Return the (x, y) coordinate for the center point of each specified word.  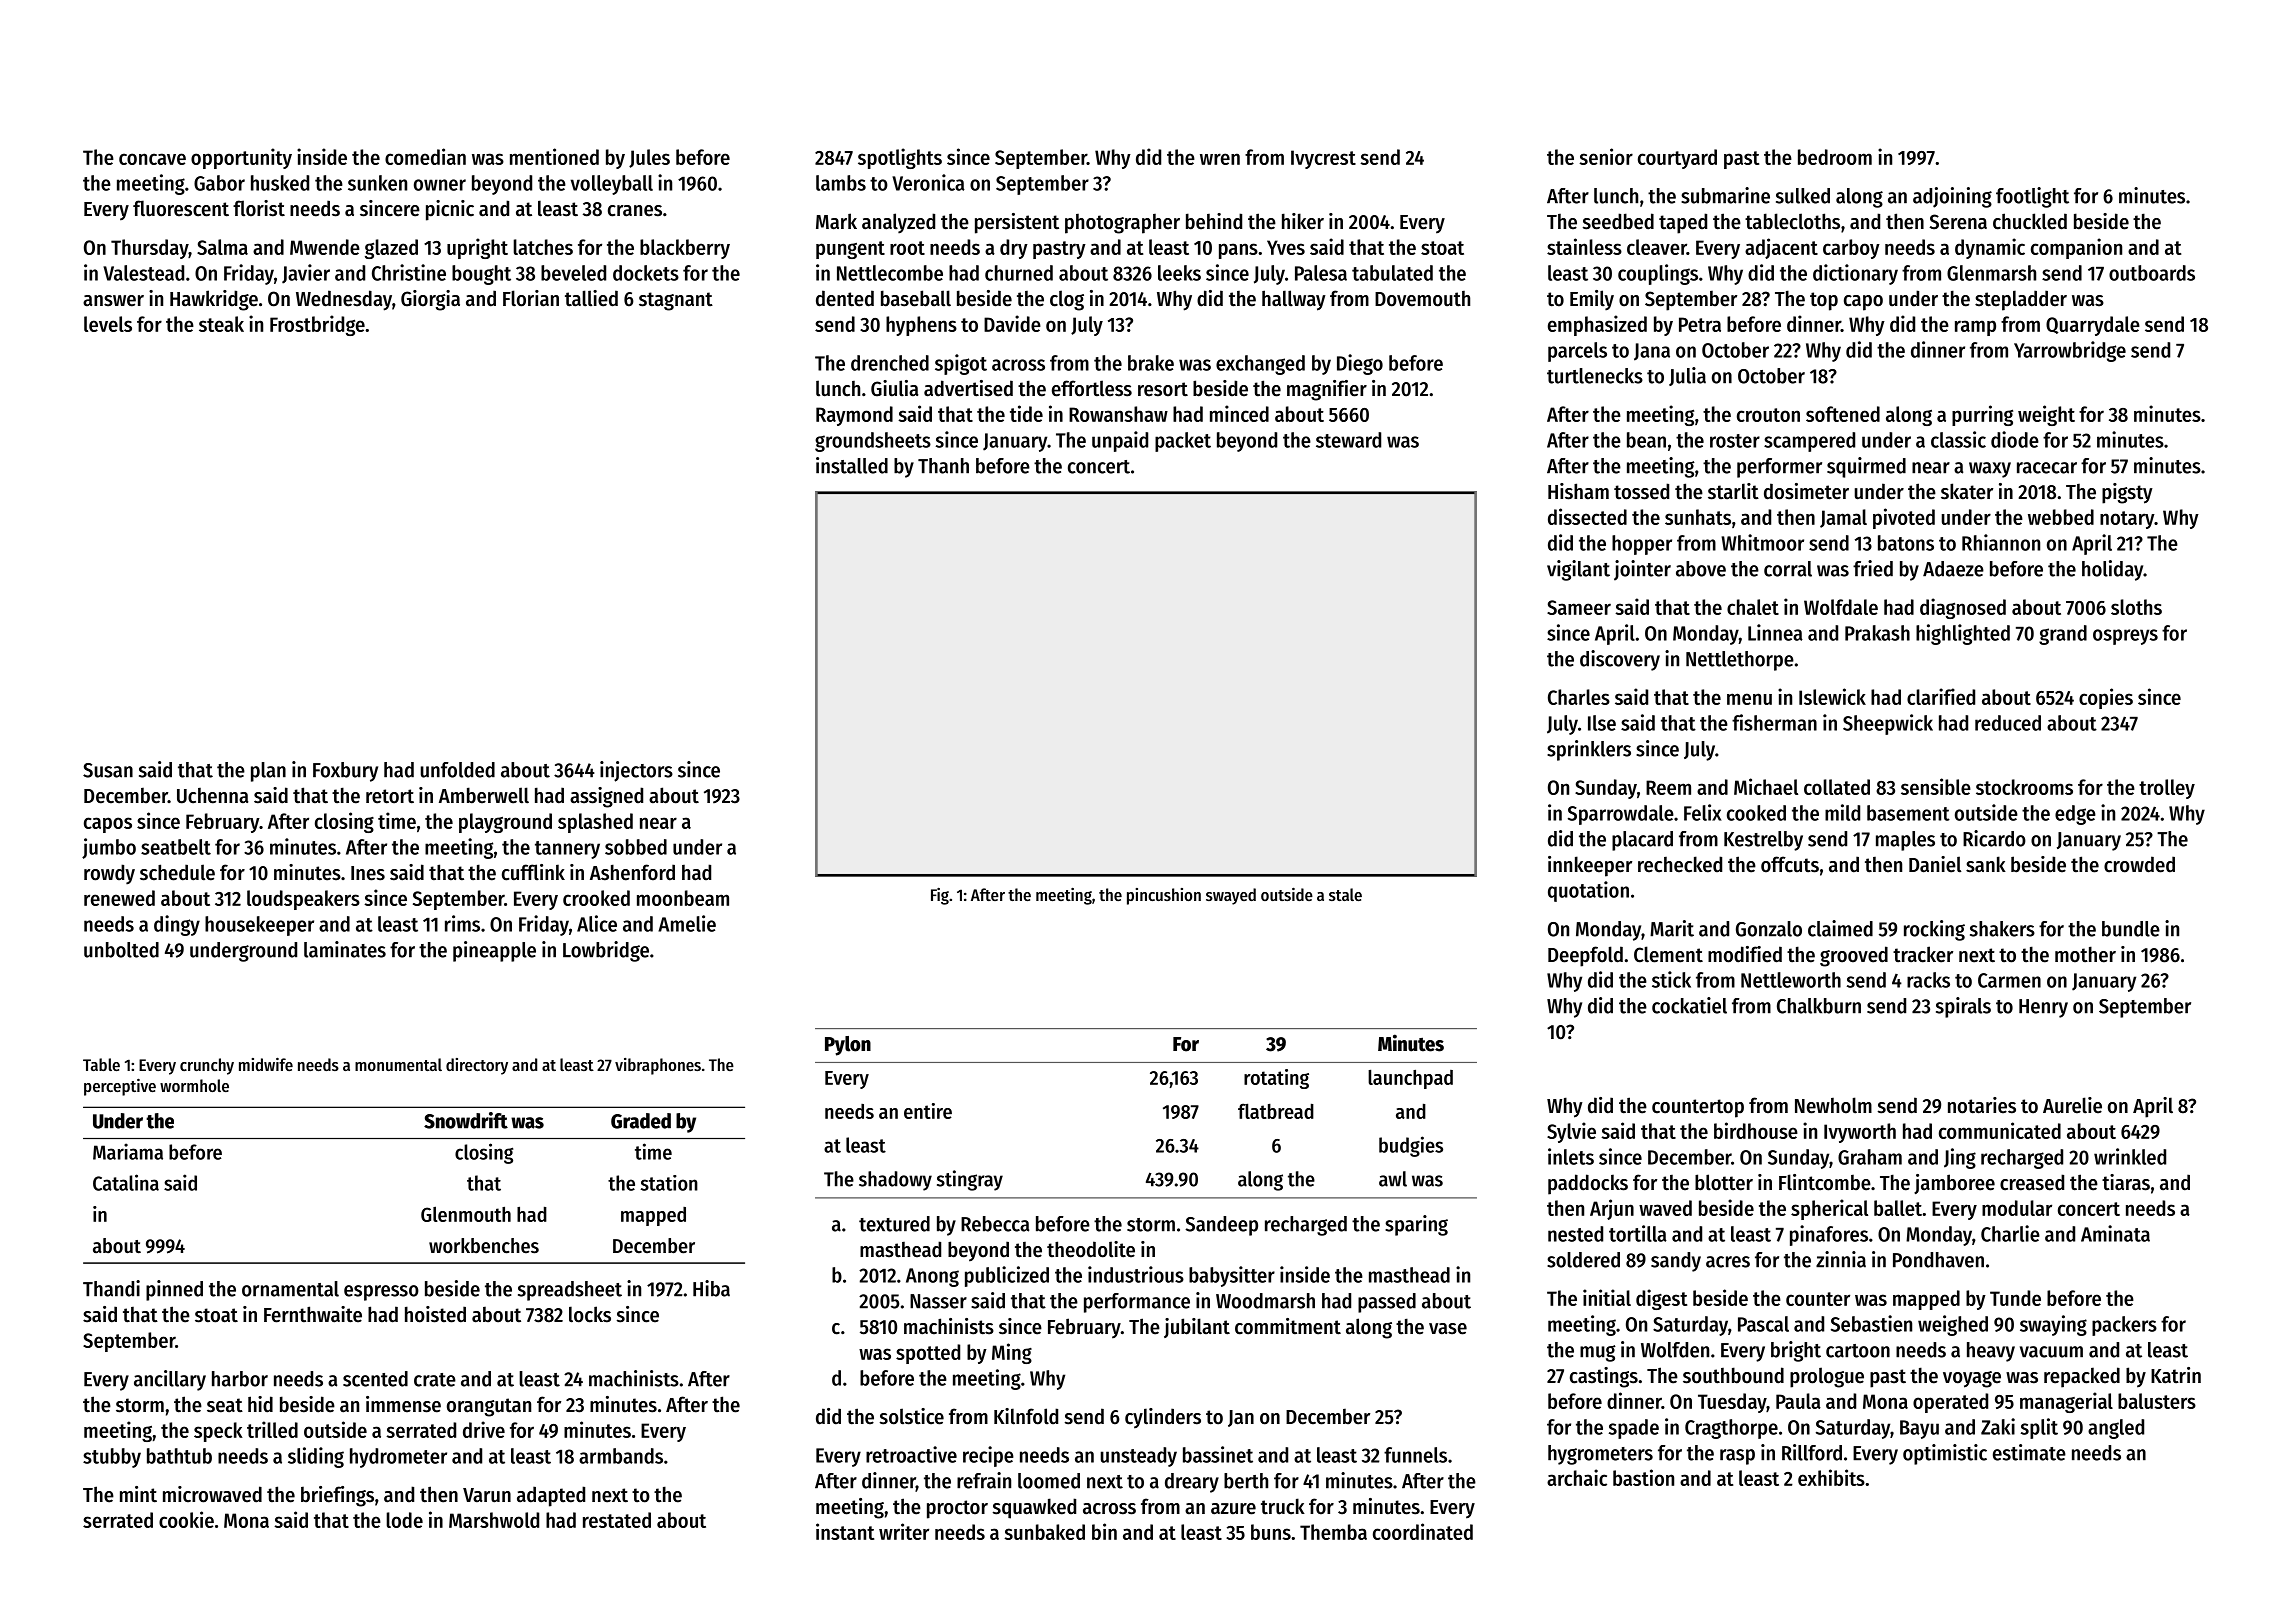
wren (1220, 159)
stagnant (676, 301)
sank (1986, 864)
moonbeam (683, 898)
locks (590, 1314)
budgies (1411, 1146)
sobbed (636, 847)
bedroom (1835, 157)
